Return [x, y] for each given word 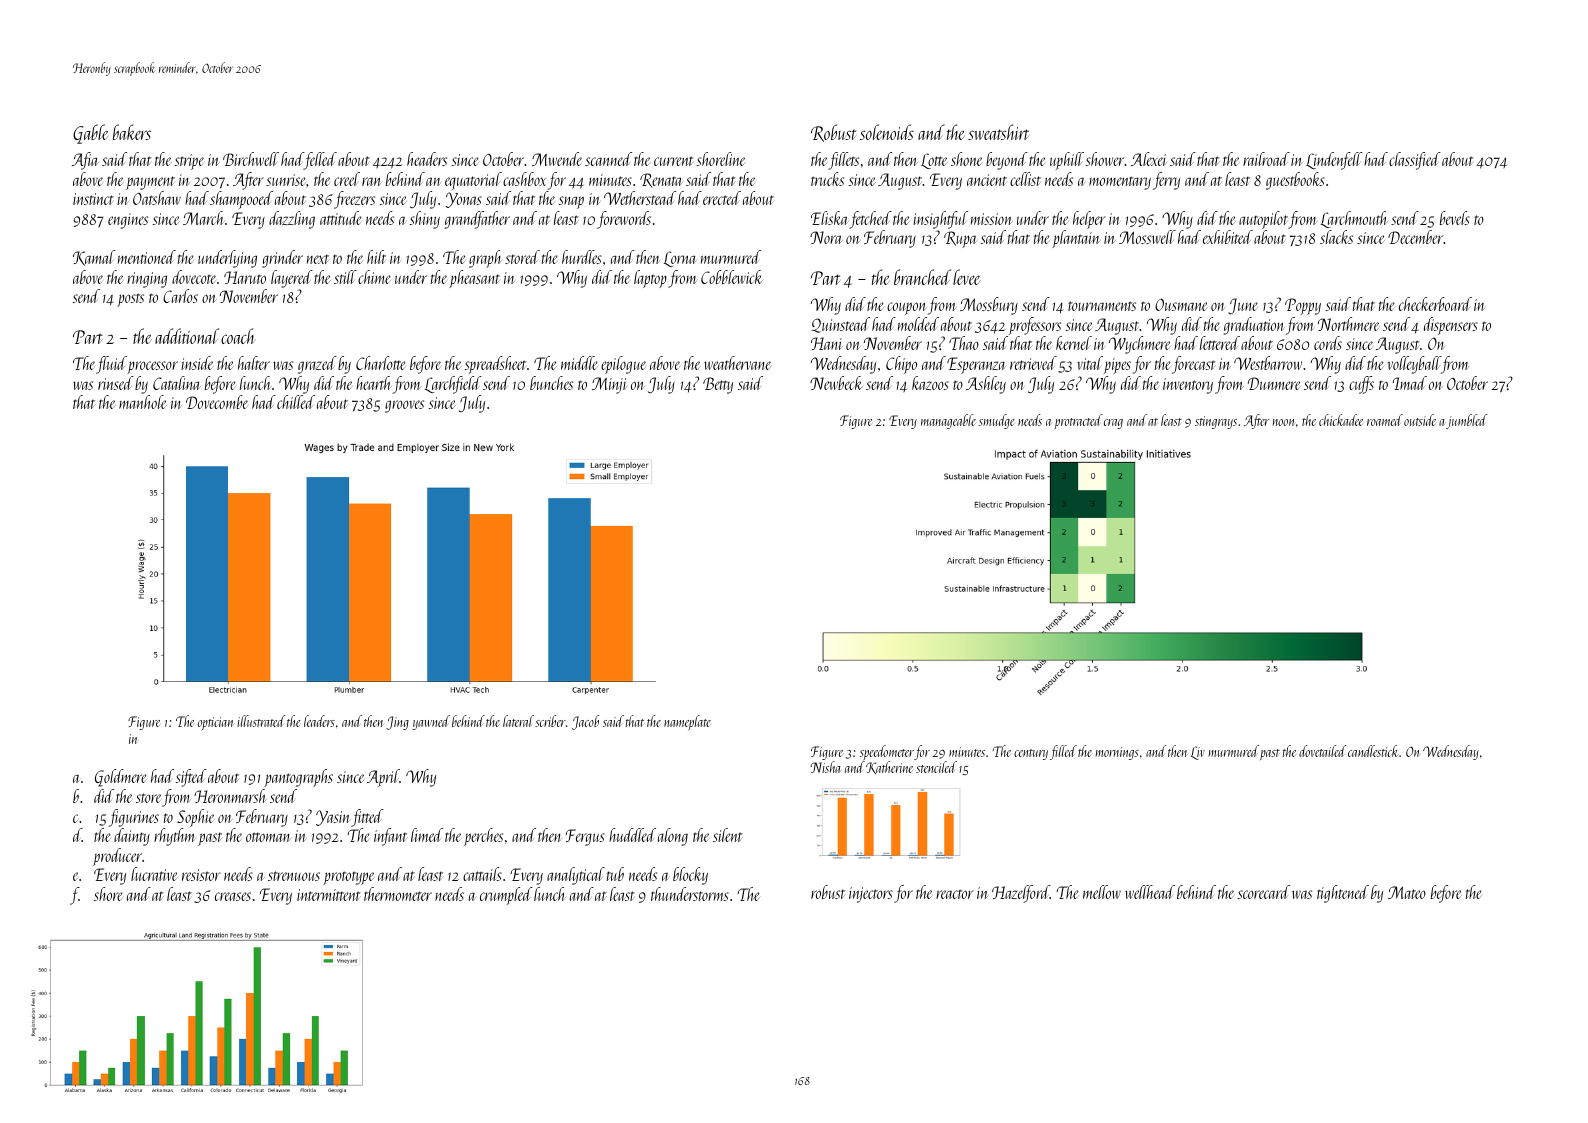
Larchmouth [1354, 219]
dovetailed [1323, 751]
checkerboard [1435, 304]
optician [215, 723]
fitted [367, 818]
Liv [1198, 753]
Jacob [585, 722]
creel [347, 179]
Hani [827, 343]
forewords [624, 220]
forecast [1193, 365]
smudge [996, 421]
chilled [296, 402]
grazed [317, 365]
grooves [404, 406]
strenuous [294, 876]
